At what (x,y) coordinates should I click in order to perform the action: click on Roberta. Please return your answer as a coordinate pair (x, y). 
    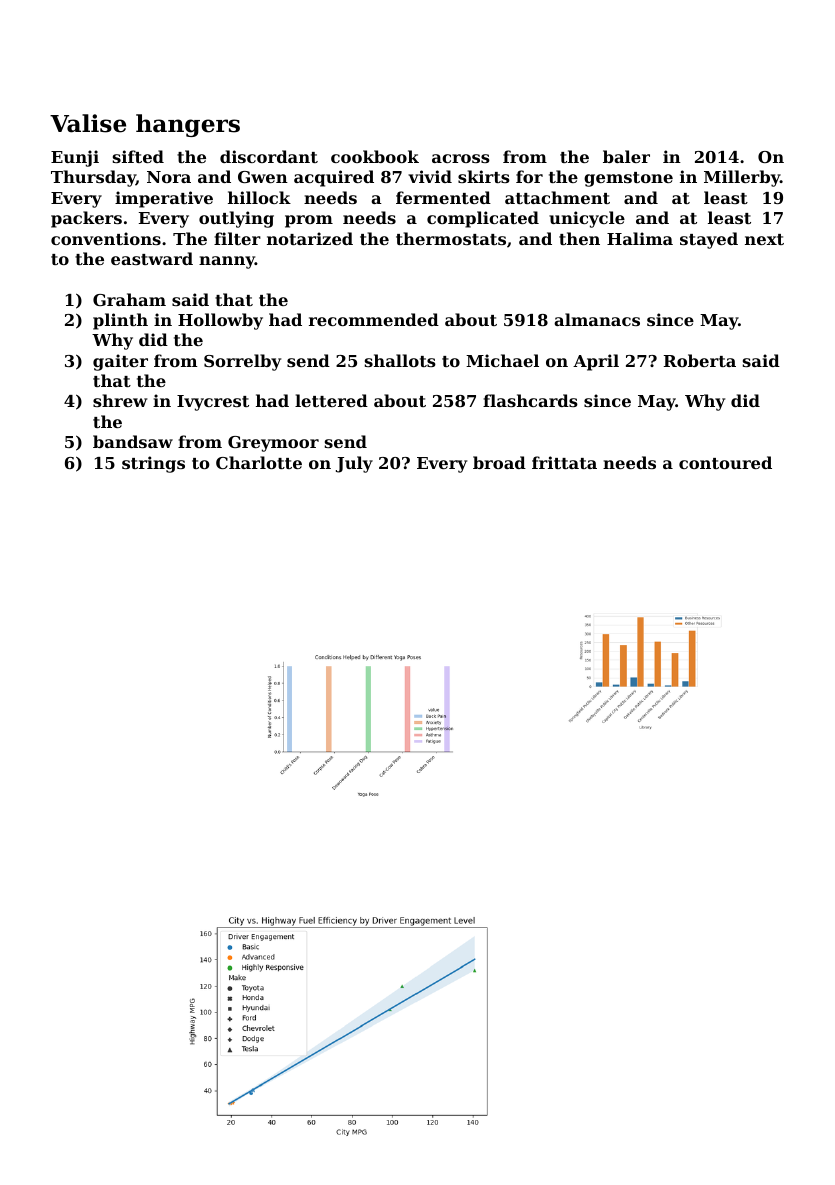
    Looking at the image, I should click on (700, 360).
